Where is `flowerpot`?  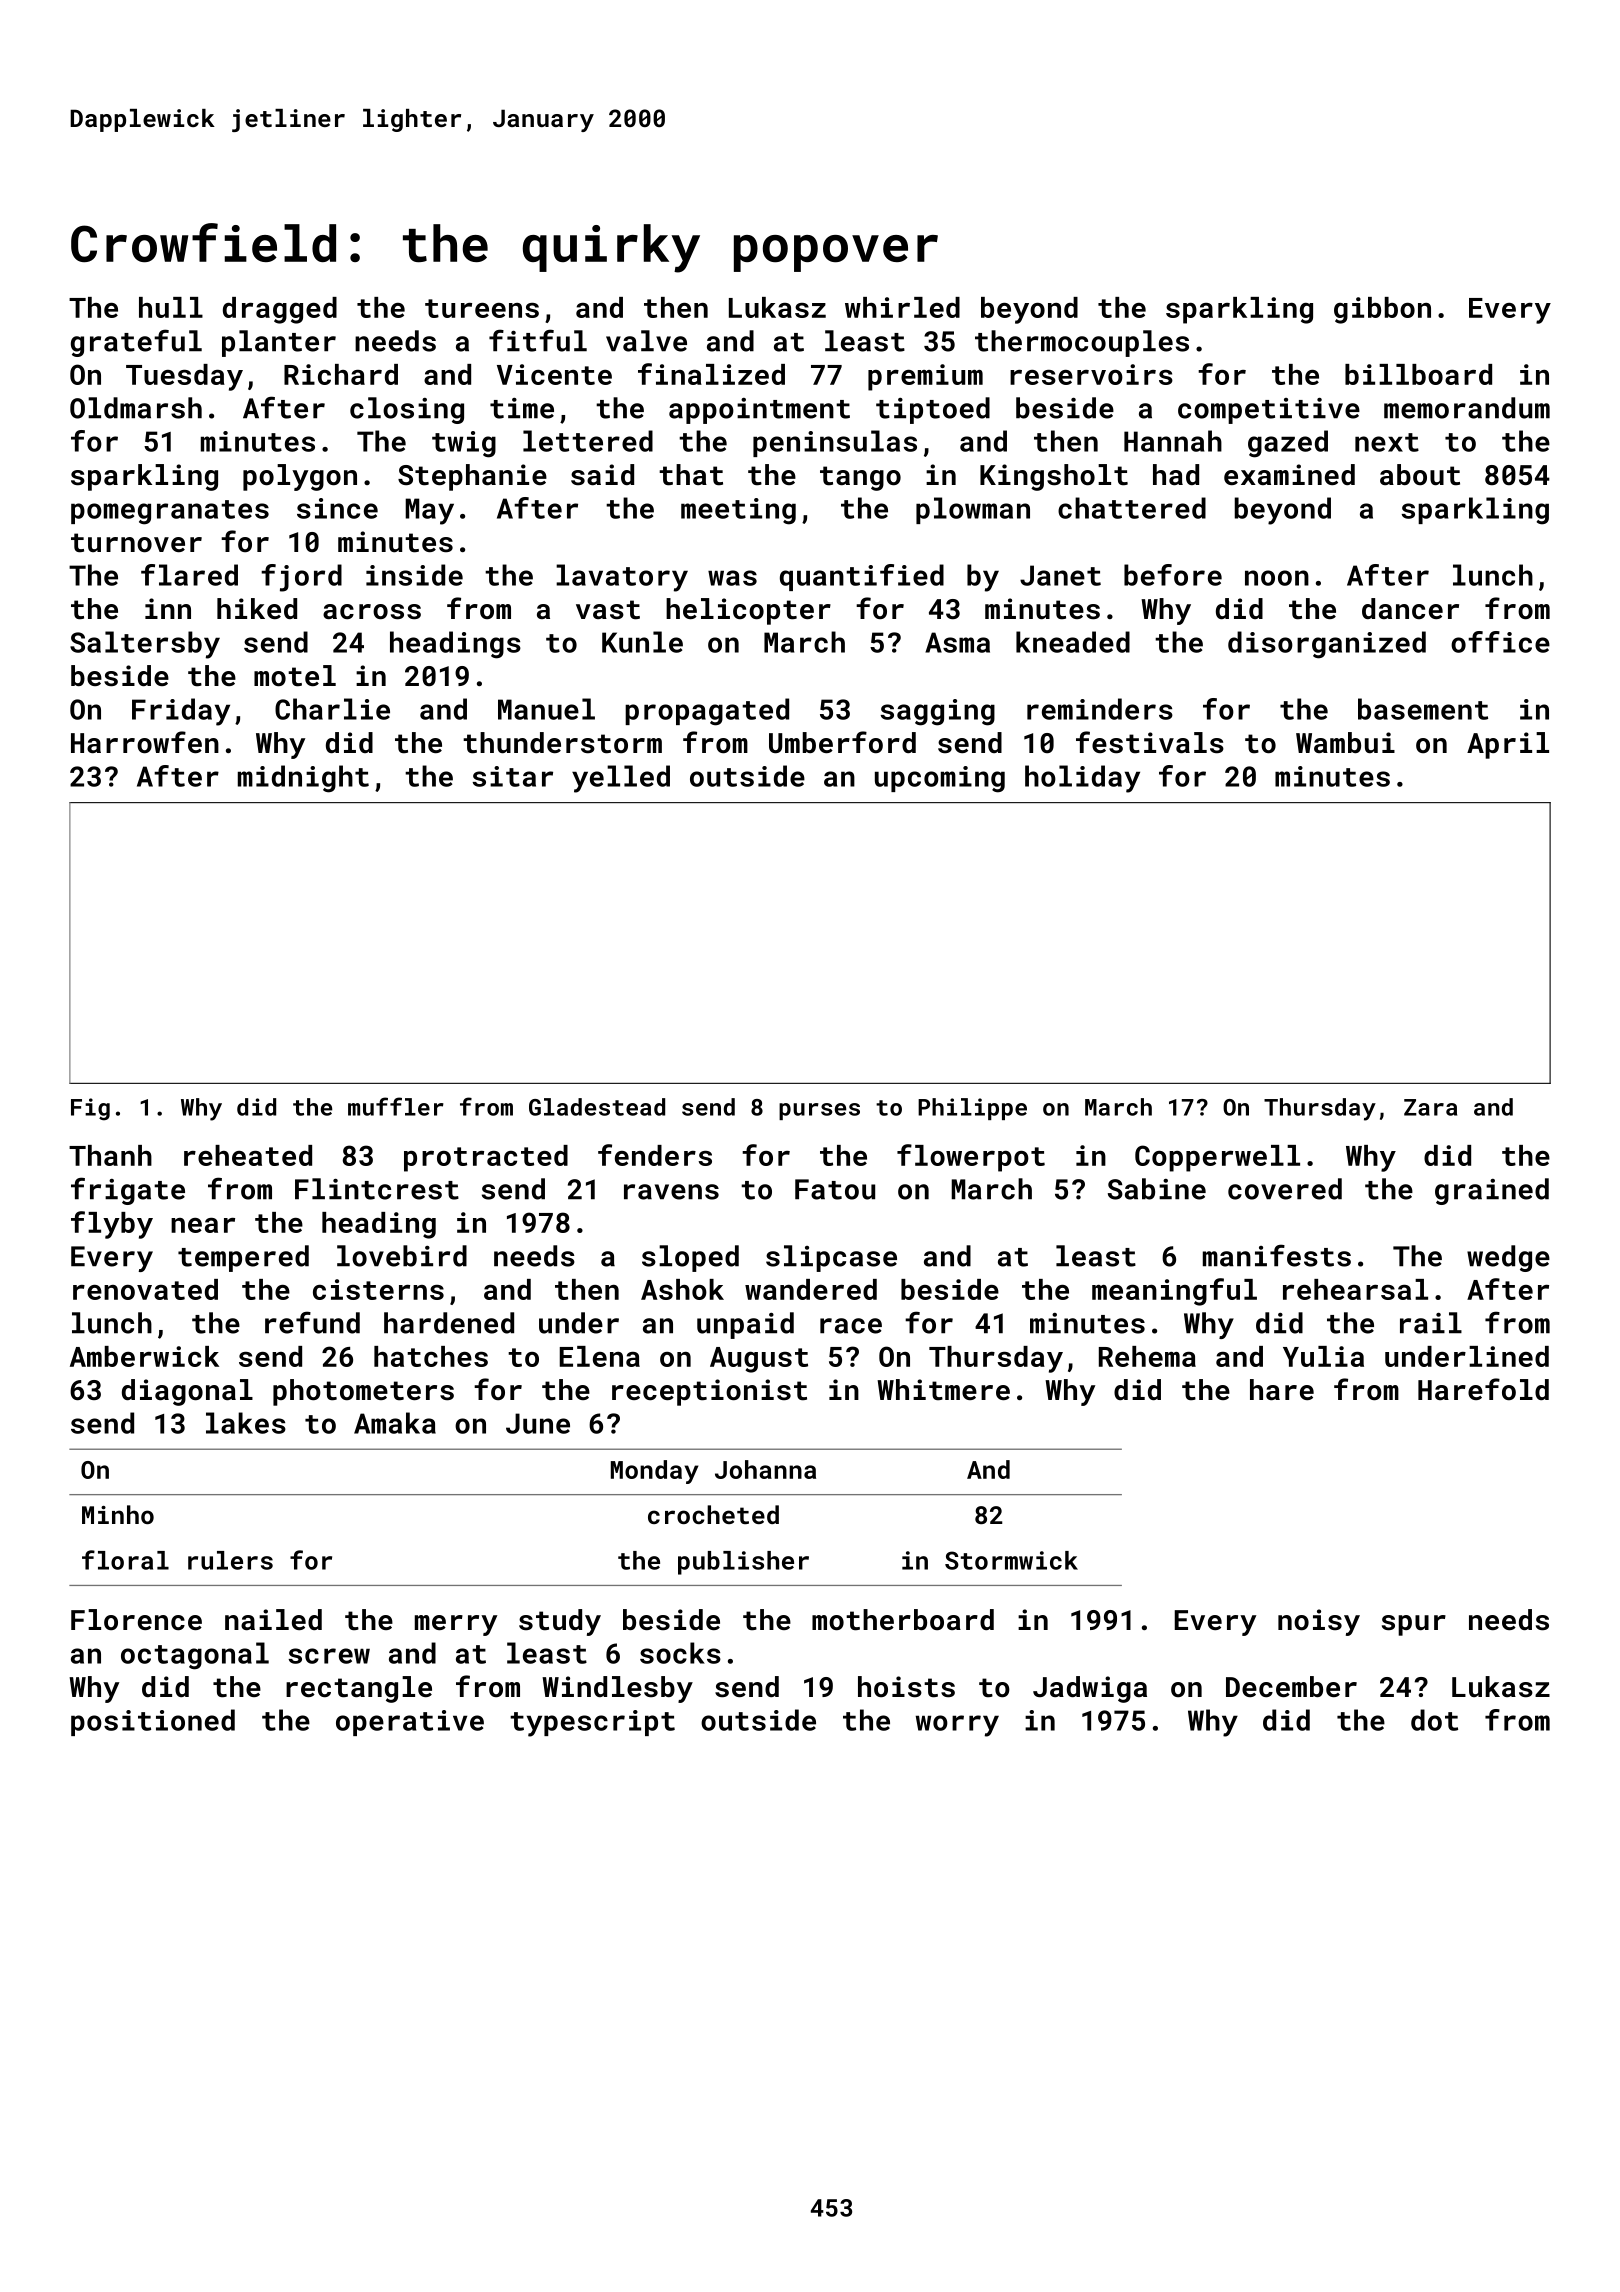
flowerpot is located at coordinates (971, 1158).
